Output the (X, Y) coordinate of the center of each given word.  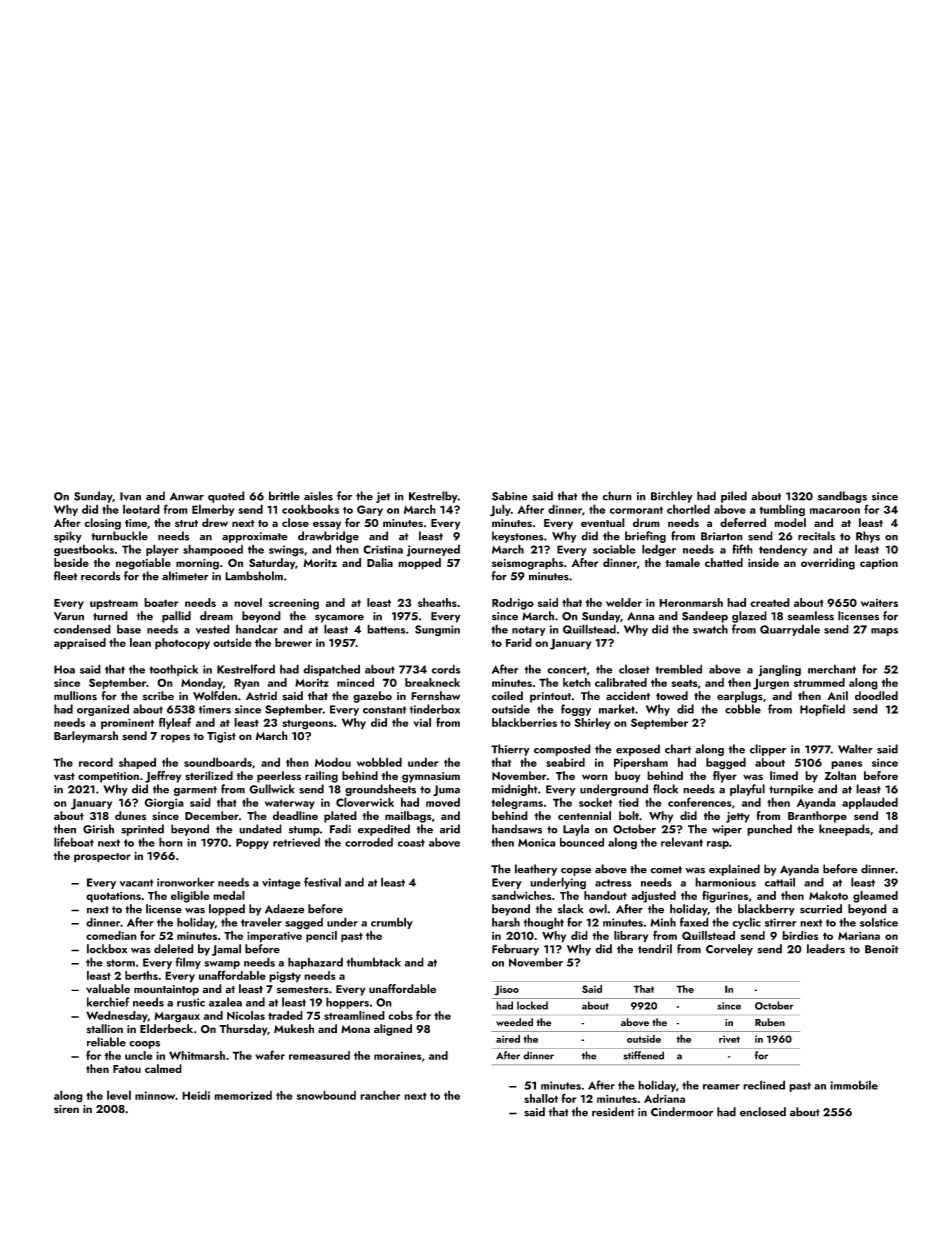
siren (66, 1109)
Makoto (828, 895)
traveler (261, 922)
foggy (576, 710)
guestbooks (84, 550)
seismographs (528, 564)
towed (672, 695)
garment (195, 791)
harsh (506, 922)
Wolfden (215, 696)
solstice (879, 922)
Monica (537, 842)
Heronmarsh (691, 602)
